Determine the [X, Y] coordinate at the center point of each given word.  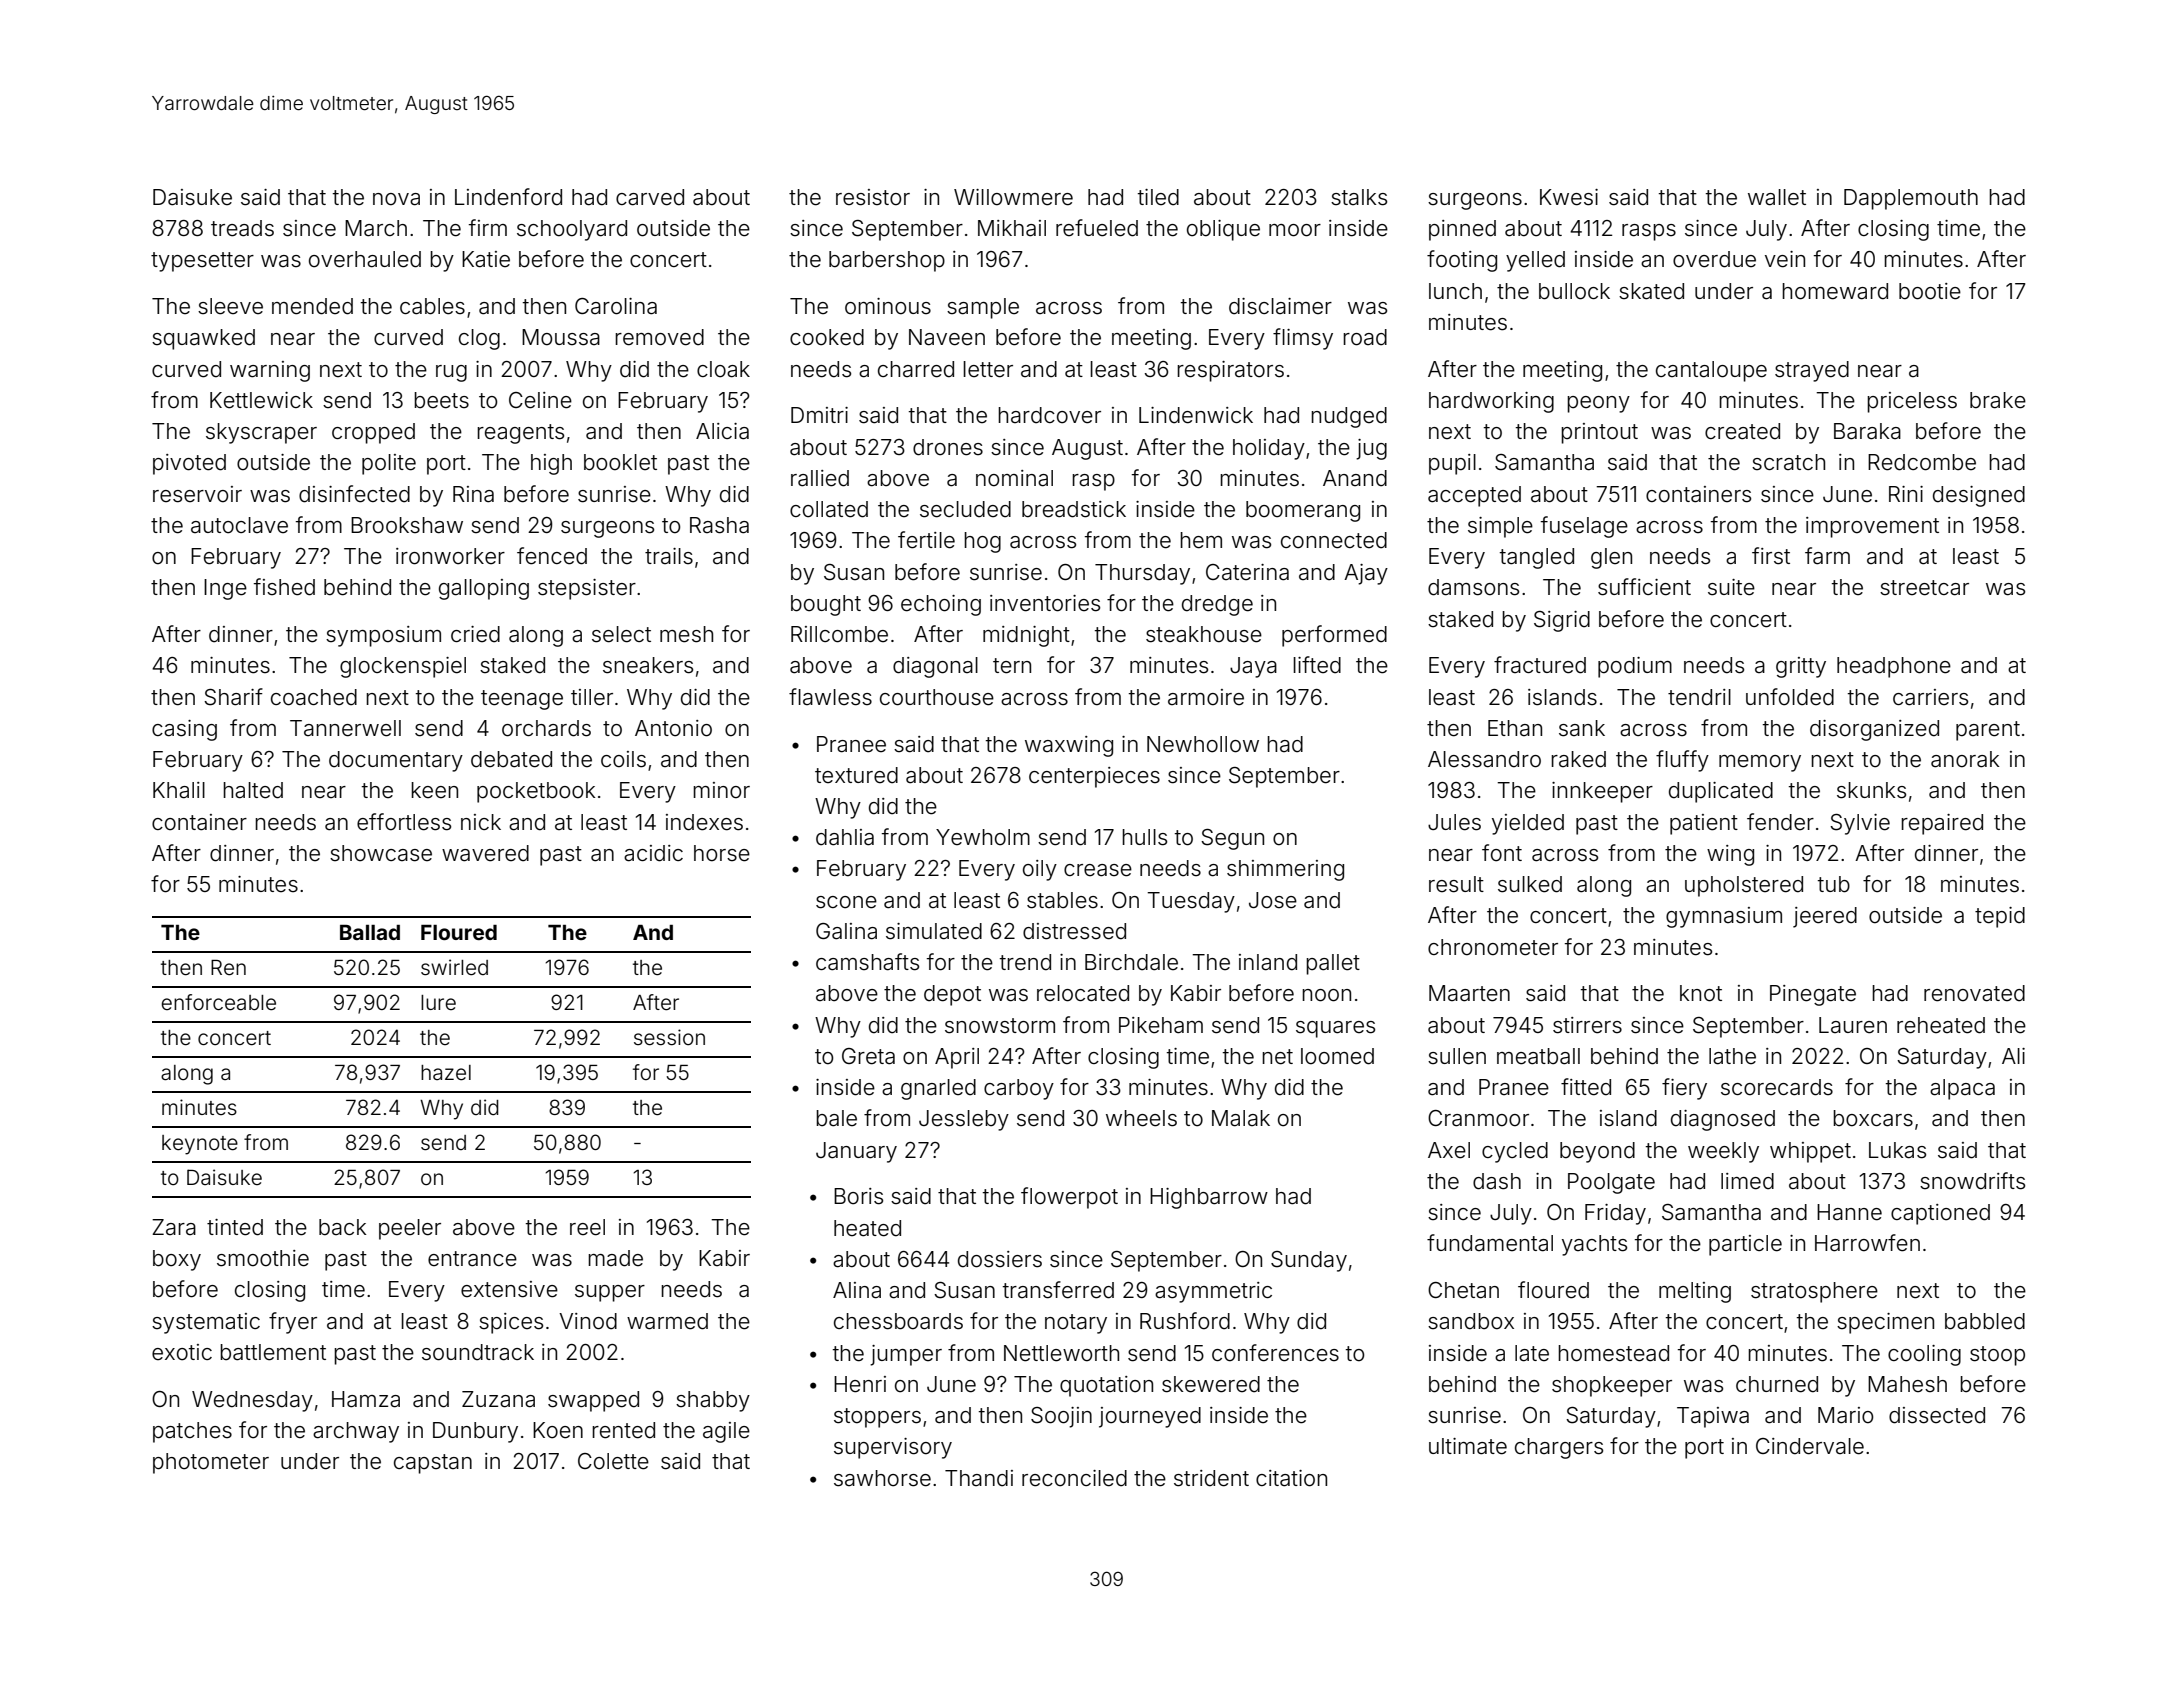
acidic [653, 853]
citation [1291, 1478]
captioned [1940, 1214]
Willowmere [1013, 197]
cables [432, 306]
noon [1326, 995]
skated [1651, 291]
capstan [433, 1464]
